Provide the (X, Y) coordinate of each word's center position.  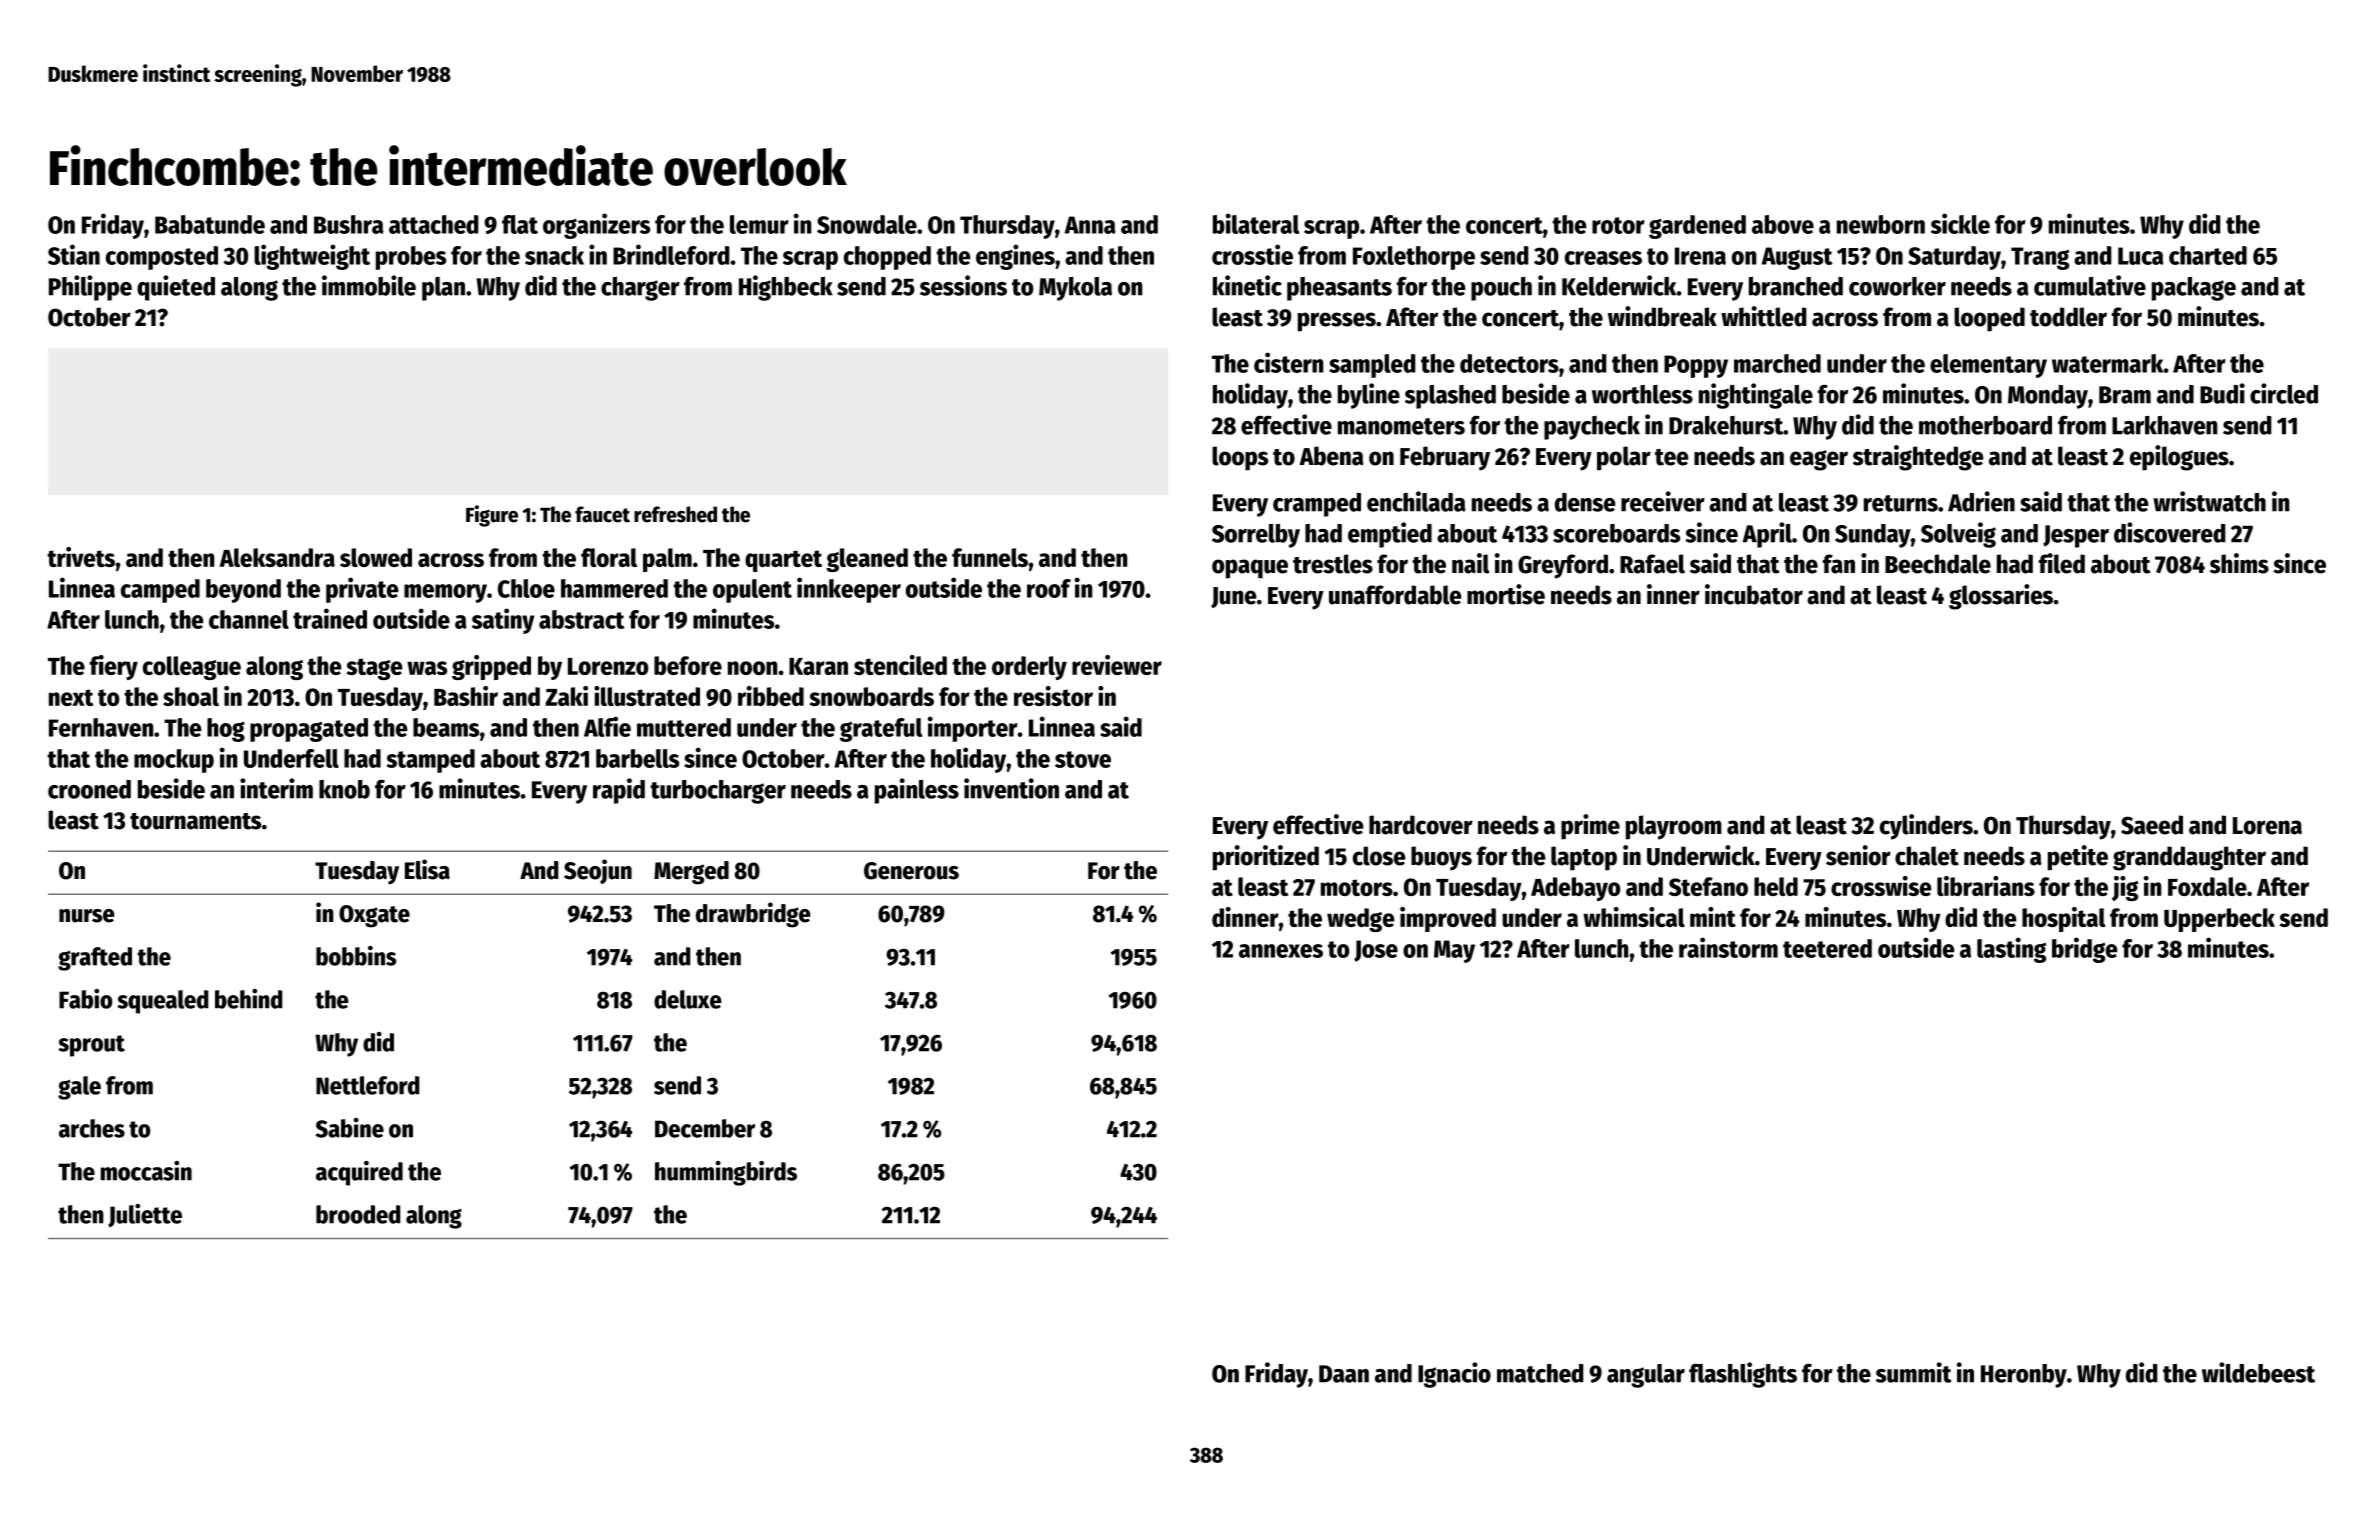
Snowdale (867, 224)
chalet (1927, 856)
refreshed (675, 514)
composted (162, 258)
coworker (1897, 286)
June (1233, 597)
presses (1337, 322)
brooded (358, 1214)
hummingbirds (726, 1173)
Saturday (1954, 258)
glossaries (2001, 597)
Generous (911, 871)
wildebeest (2258, 1372)
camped (160, 591)
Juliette (145, 1215)
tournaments (195, 821)
